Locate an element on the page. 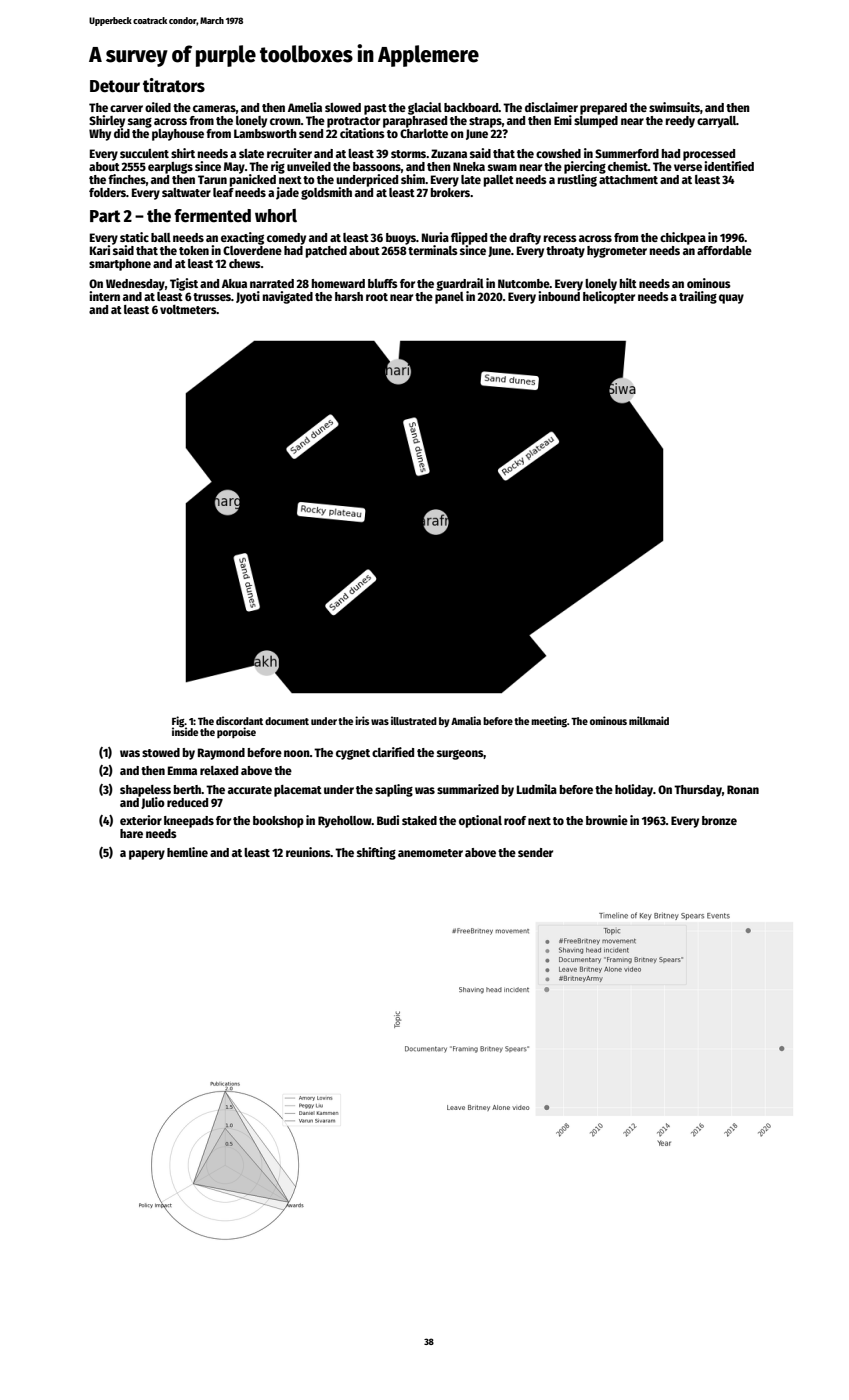 The height and width of the page is (1400, 849). iris is located at coordinates (362, 720).
